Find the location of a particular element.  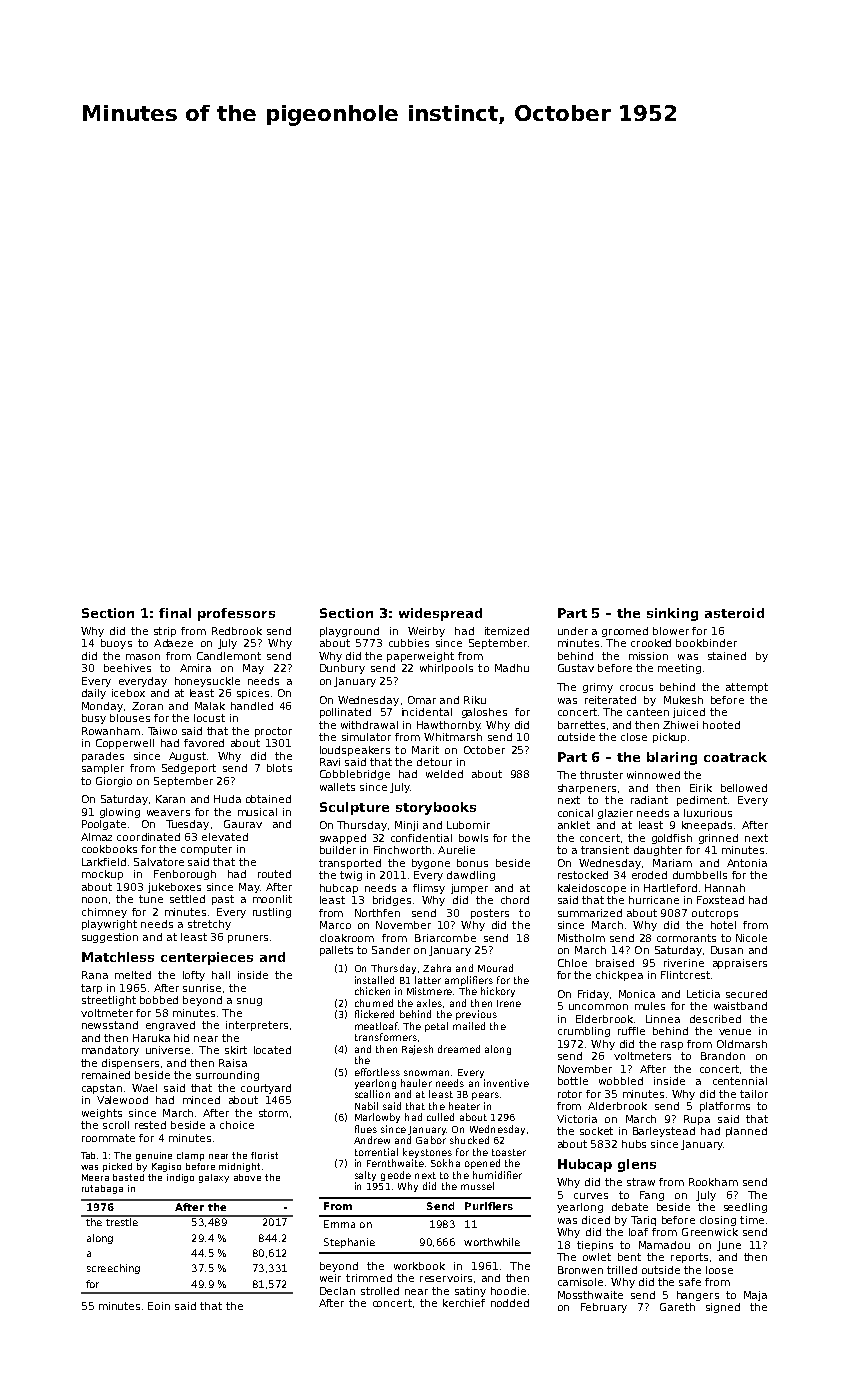

final is located at coordinates (175, 613).
